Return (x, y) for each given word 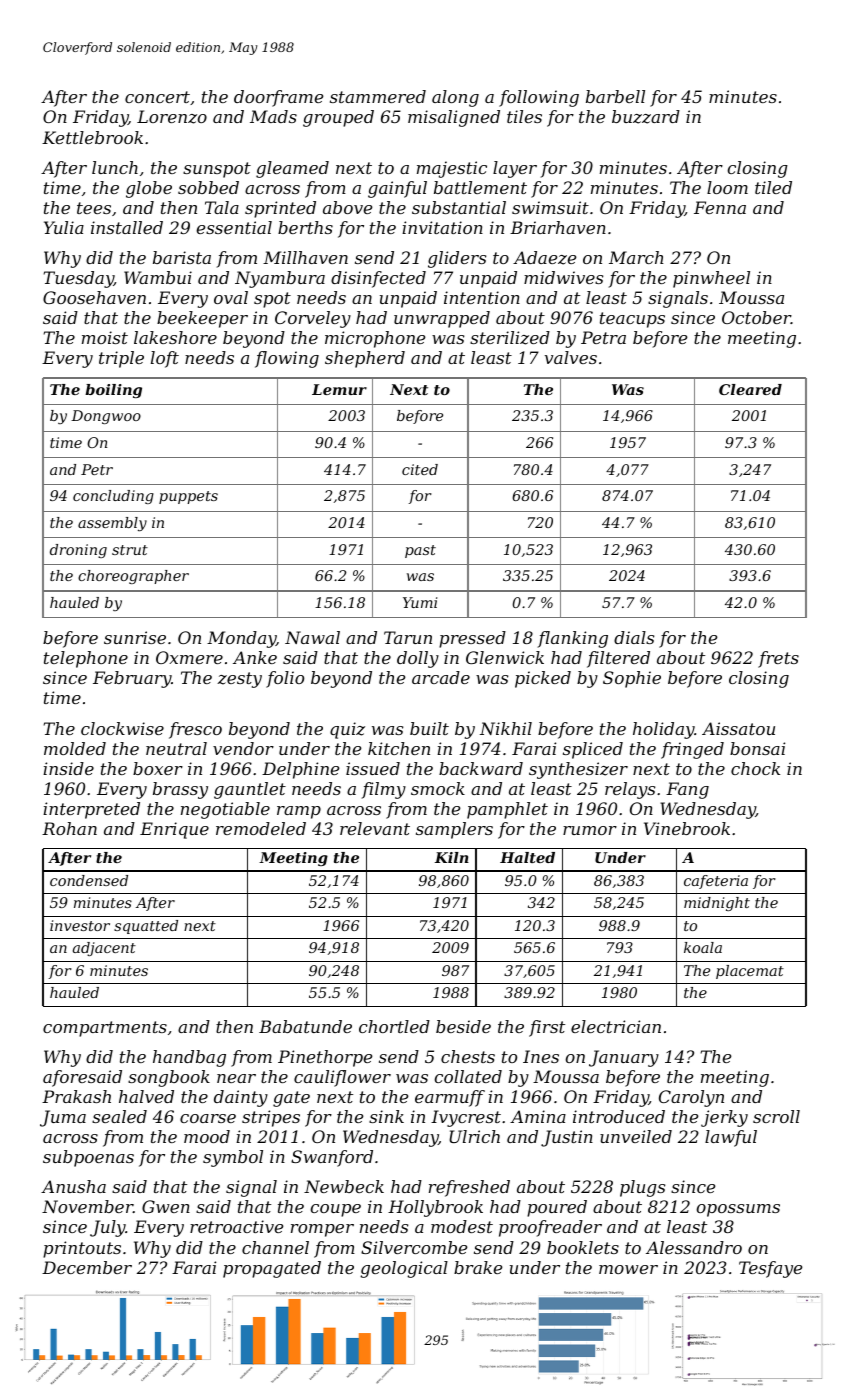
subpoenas (88, 1158)
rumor (590, 830)
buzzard (646, 117)
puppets (188, 497)
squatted (146, 927)
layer (515, 169)
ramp (299, 812)
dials (634, 637)
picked (543, 679)
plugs (642, 1188)
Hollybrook (435, 1208)
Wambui (158, 277)
